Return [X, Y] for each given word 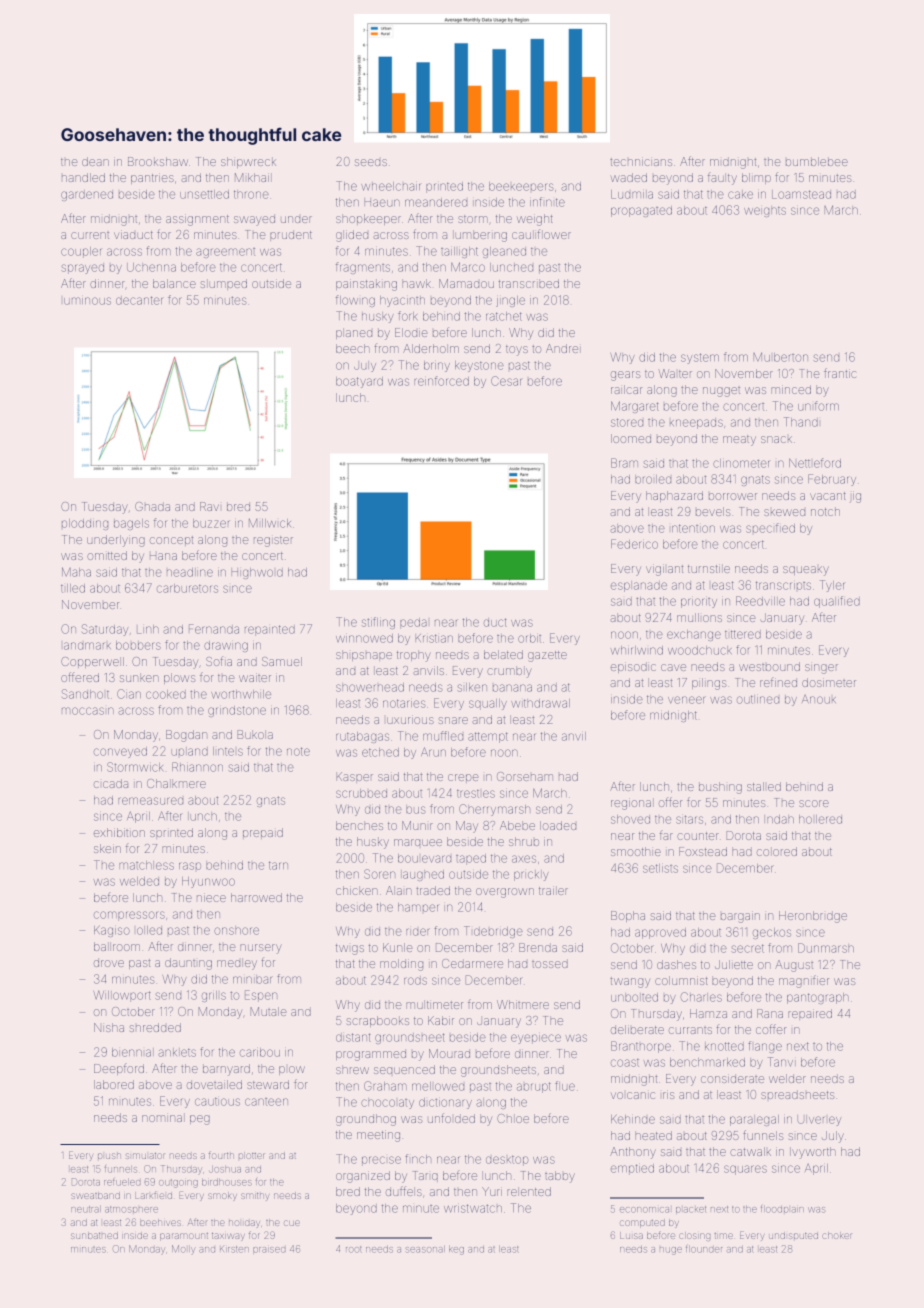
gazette [547, 656]
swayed [254, 221]
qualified [837, 602]
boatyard [359, 382]
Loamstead [801, 194]
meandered [436, 202]
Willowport [122, 995]
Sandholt [85, 694]
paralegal [754, 1120]
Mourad [449, 1053]
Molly [183, 1249]
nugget [721, 392]
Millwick [270, 523]
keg [456, 1250]
